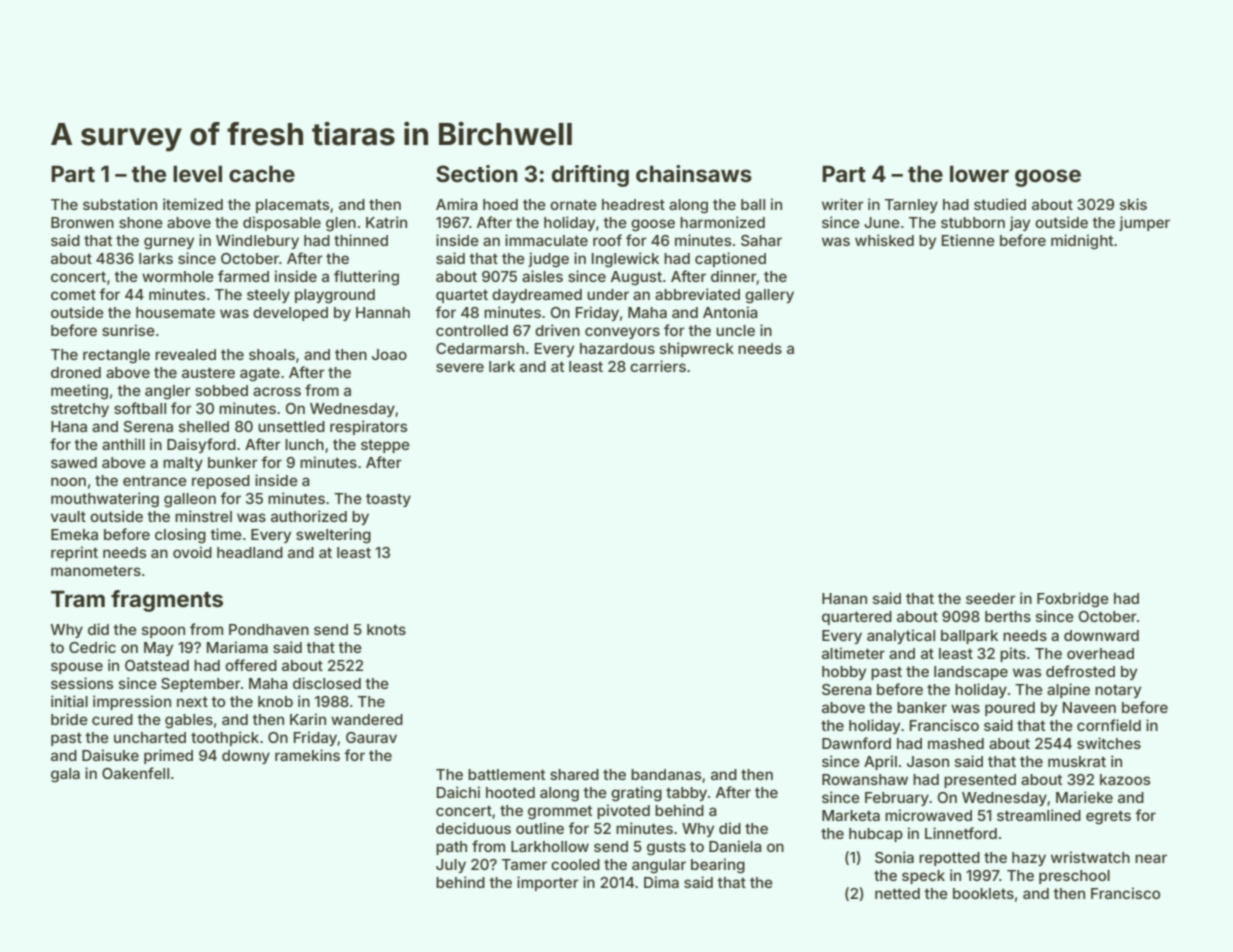 The width and height of the screenshot is (1233, 952). I want to click on Foxbridge, so click(1073, 600).
